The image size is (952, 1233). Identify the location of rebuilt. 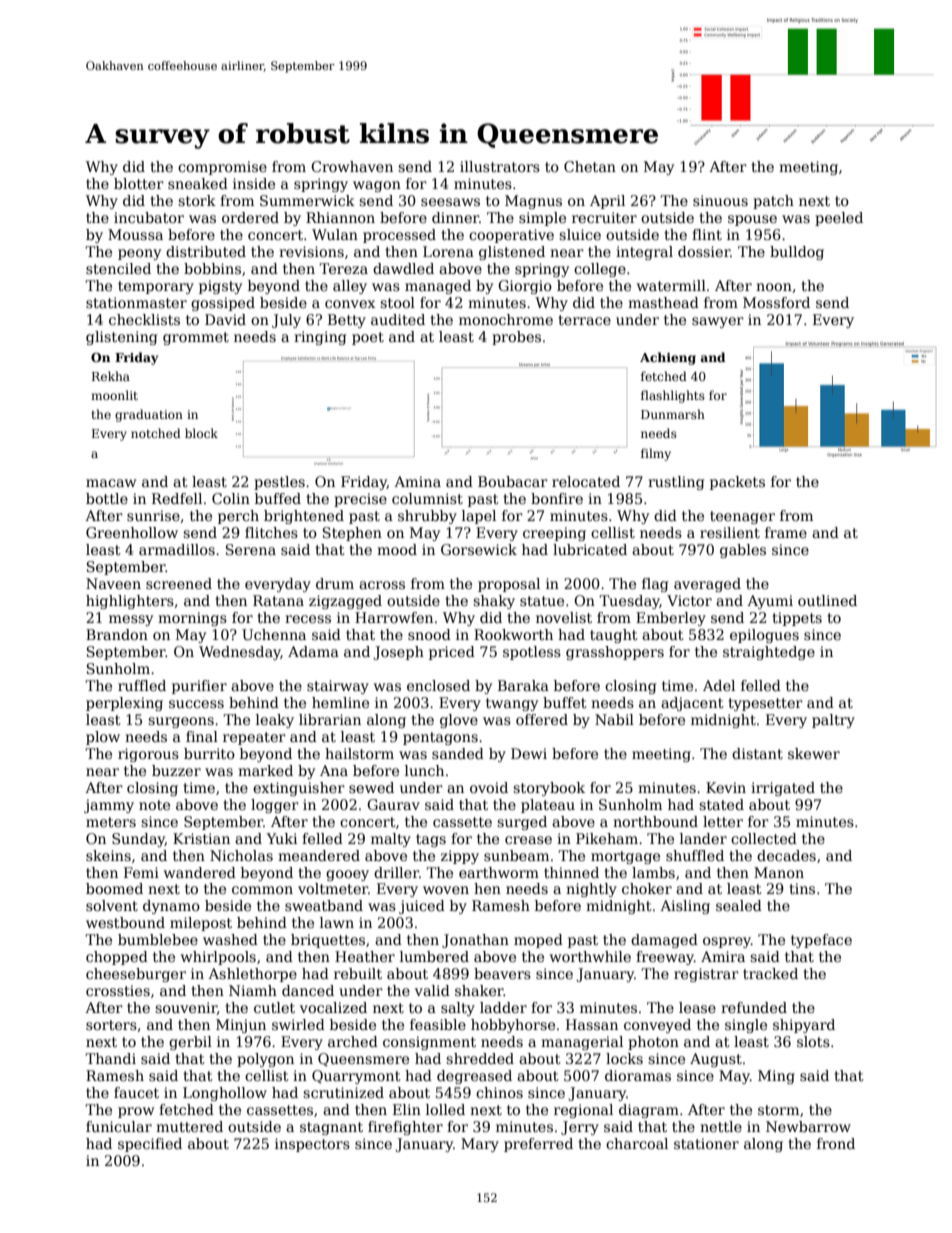
(358, 973).
